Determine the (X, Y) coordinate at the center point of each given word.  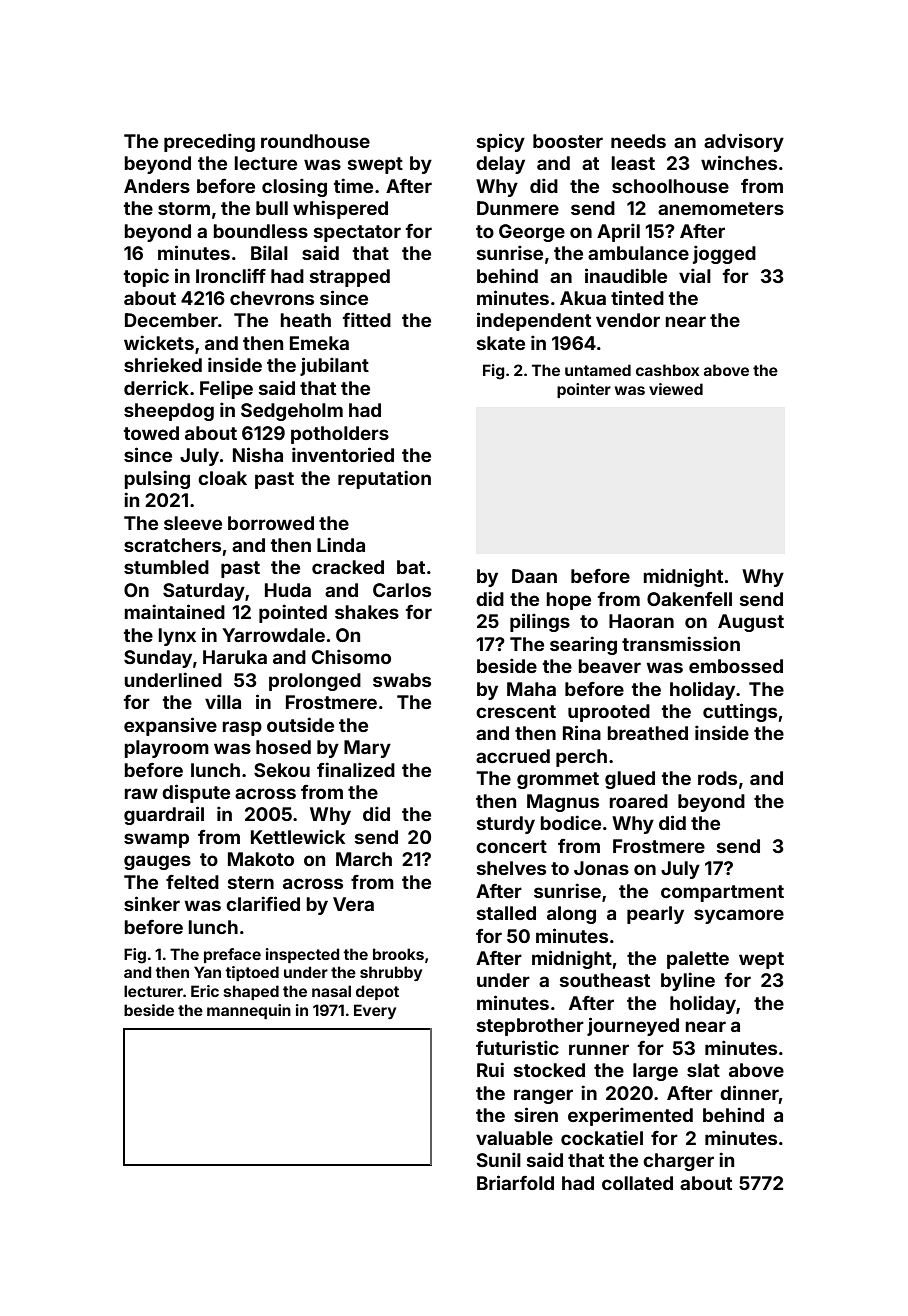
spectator (357, 233)
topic (146, 277)
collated (637, 1183)
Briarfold (515, 1182)
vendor (628, 320)
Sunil (499, 1159)
